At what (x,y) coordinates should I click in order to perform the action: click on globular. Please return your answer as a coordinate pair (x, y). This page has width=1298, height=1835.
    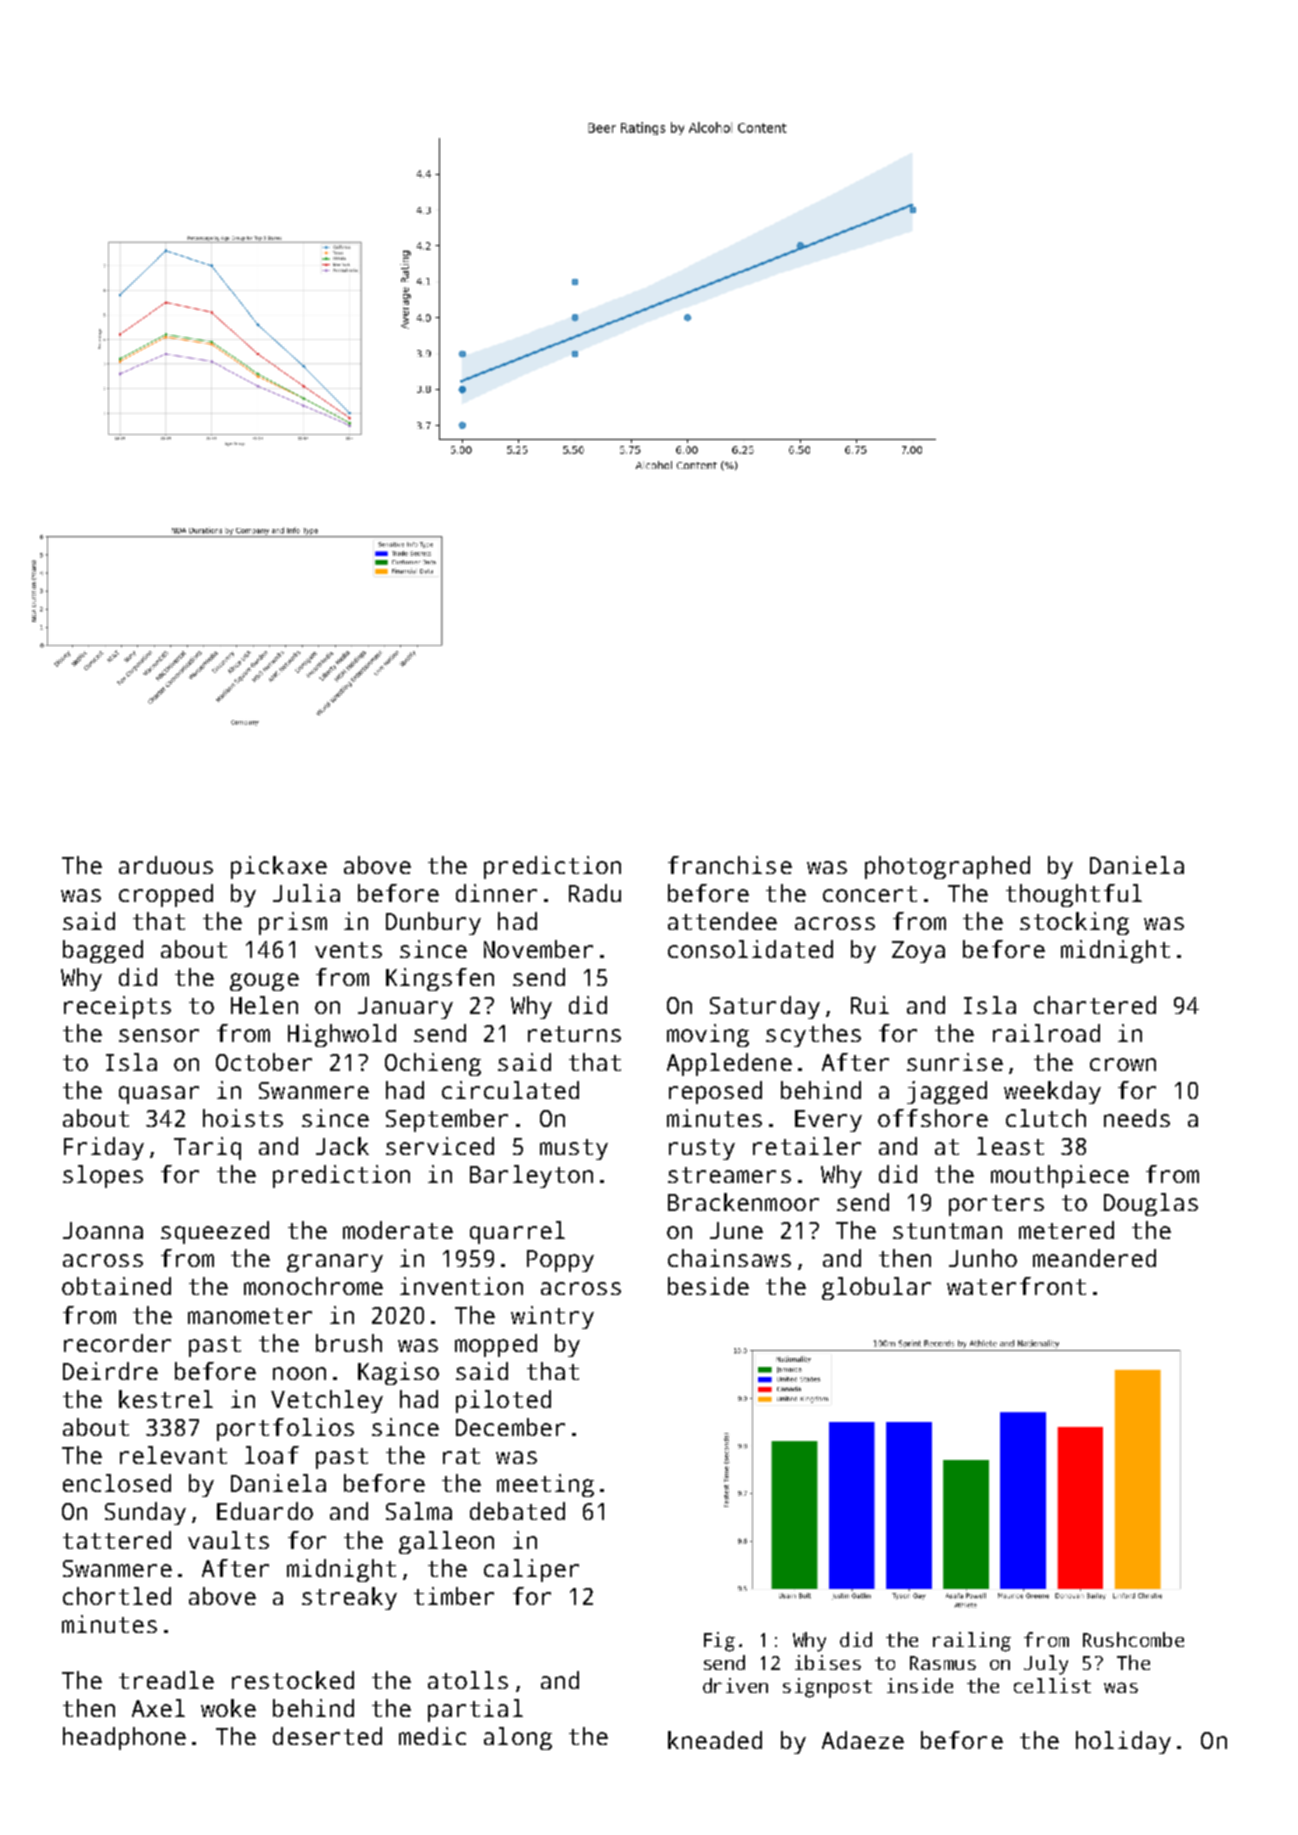
    Looking at the image, I should click on (876, 1288).
